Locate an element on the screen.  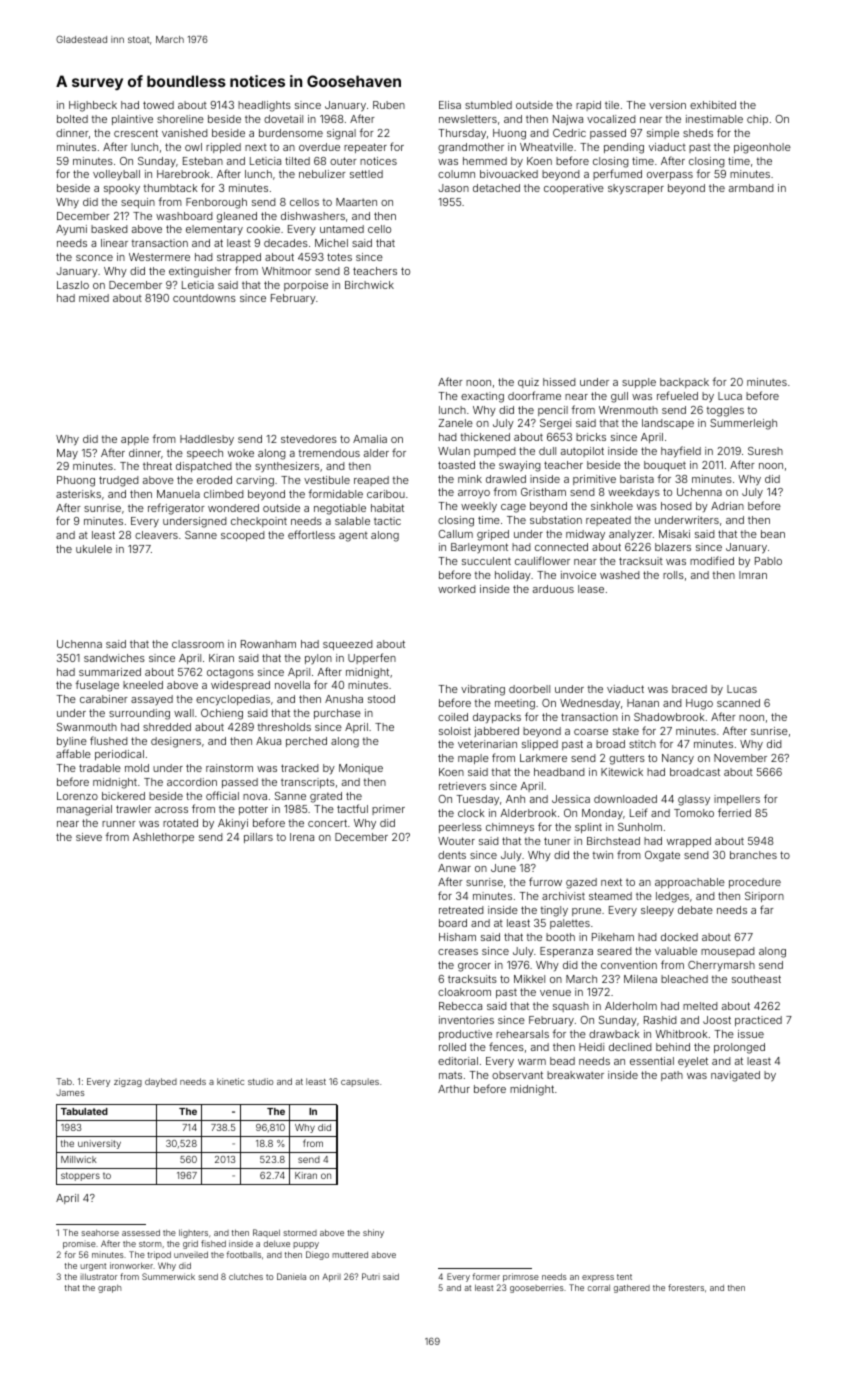
basked is located at coordinates (109, 229).
